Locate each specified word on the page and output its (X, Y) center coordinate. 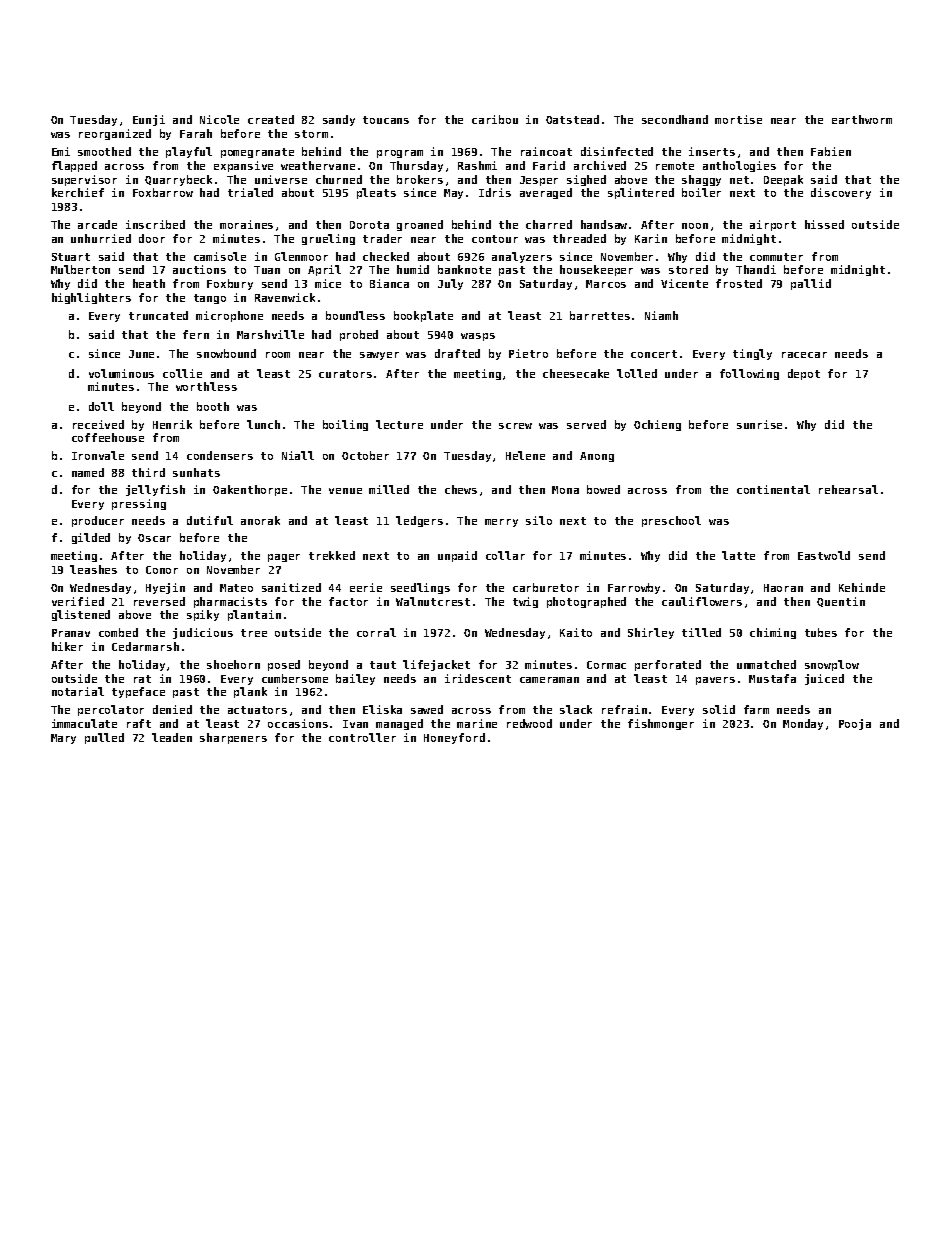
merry (501, 523)
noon (695, 226)
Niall (298, 455)
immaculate (84, 723)
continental (773, 489)
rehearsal (848, 489)
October (365, 455)
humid (413, 269)
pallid (811, 284)
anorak (260, 520)
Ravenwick (285, 297)
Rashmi (477, 165)
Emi (61, 151)
